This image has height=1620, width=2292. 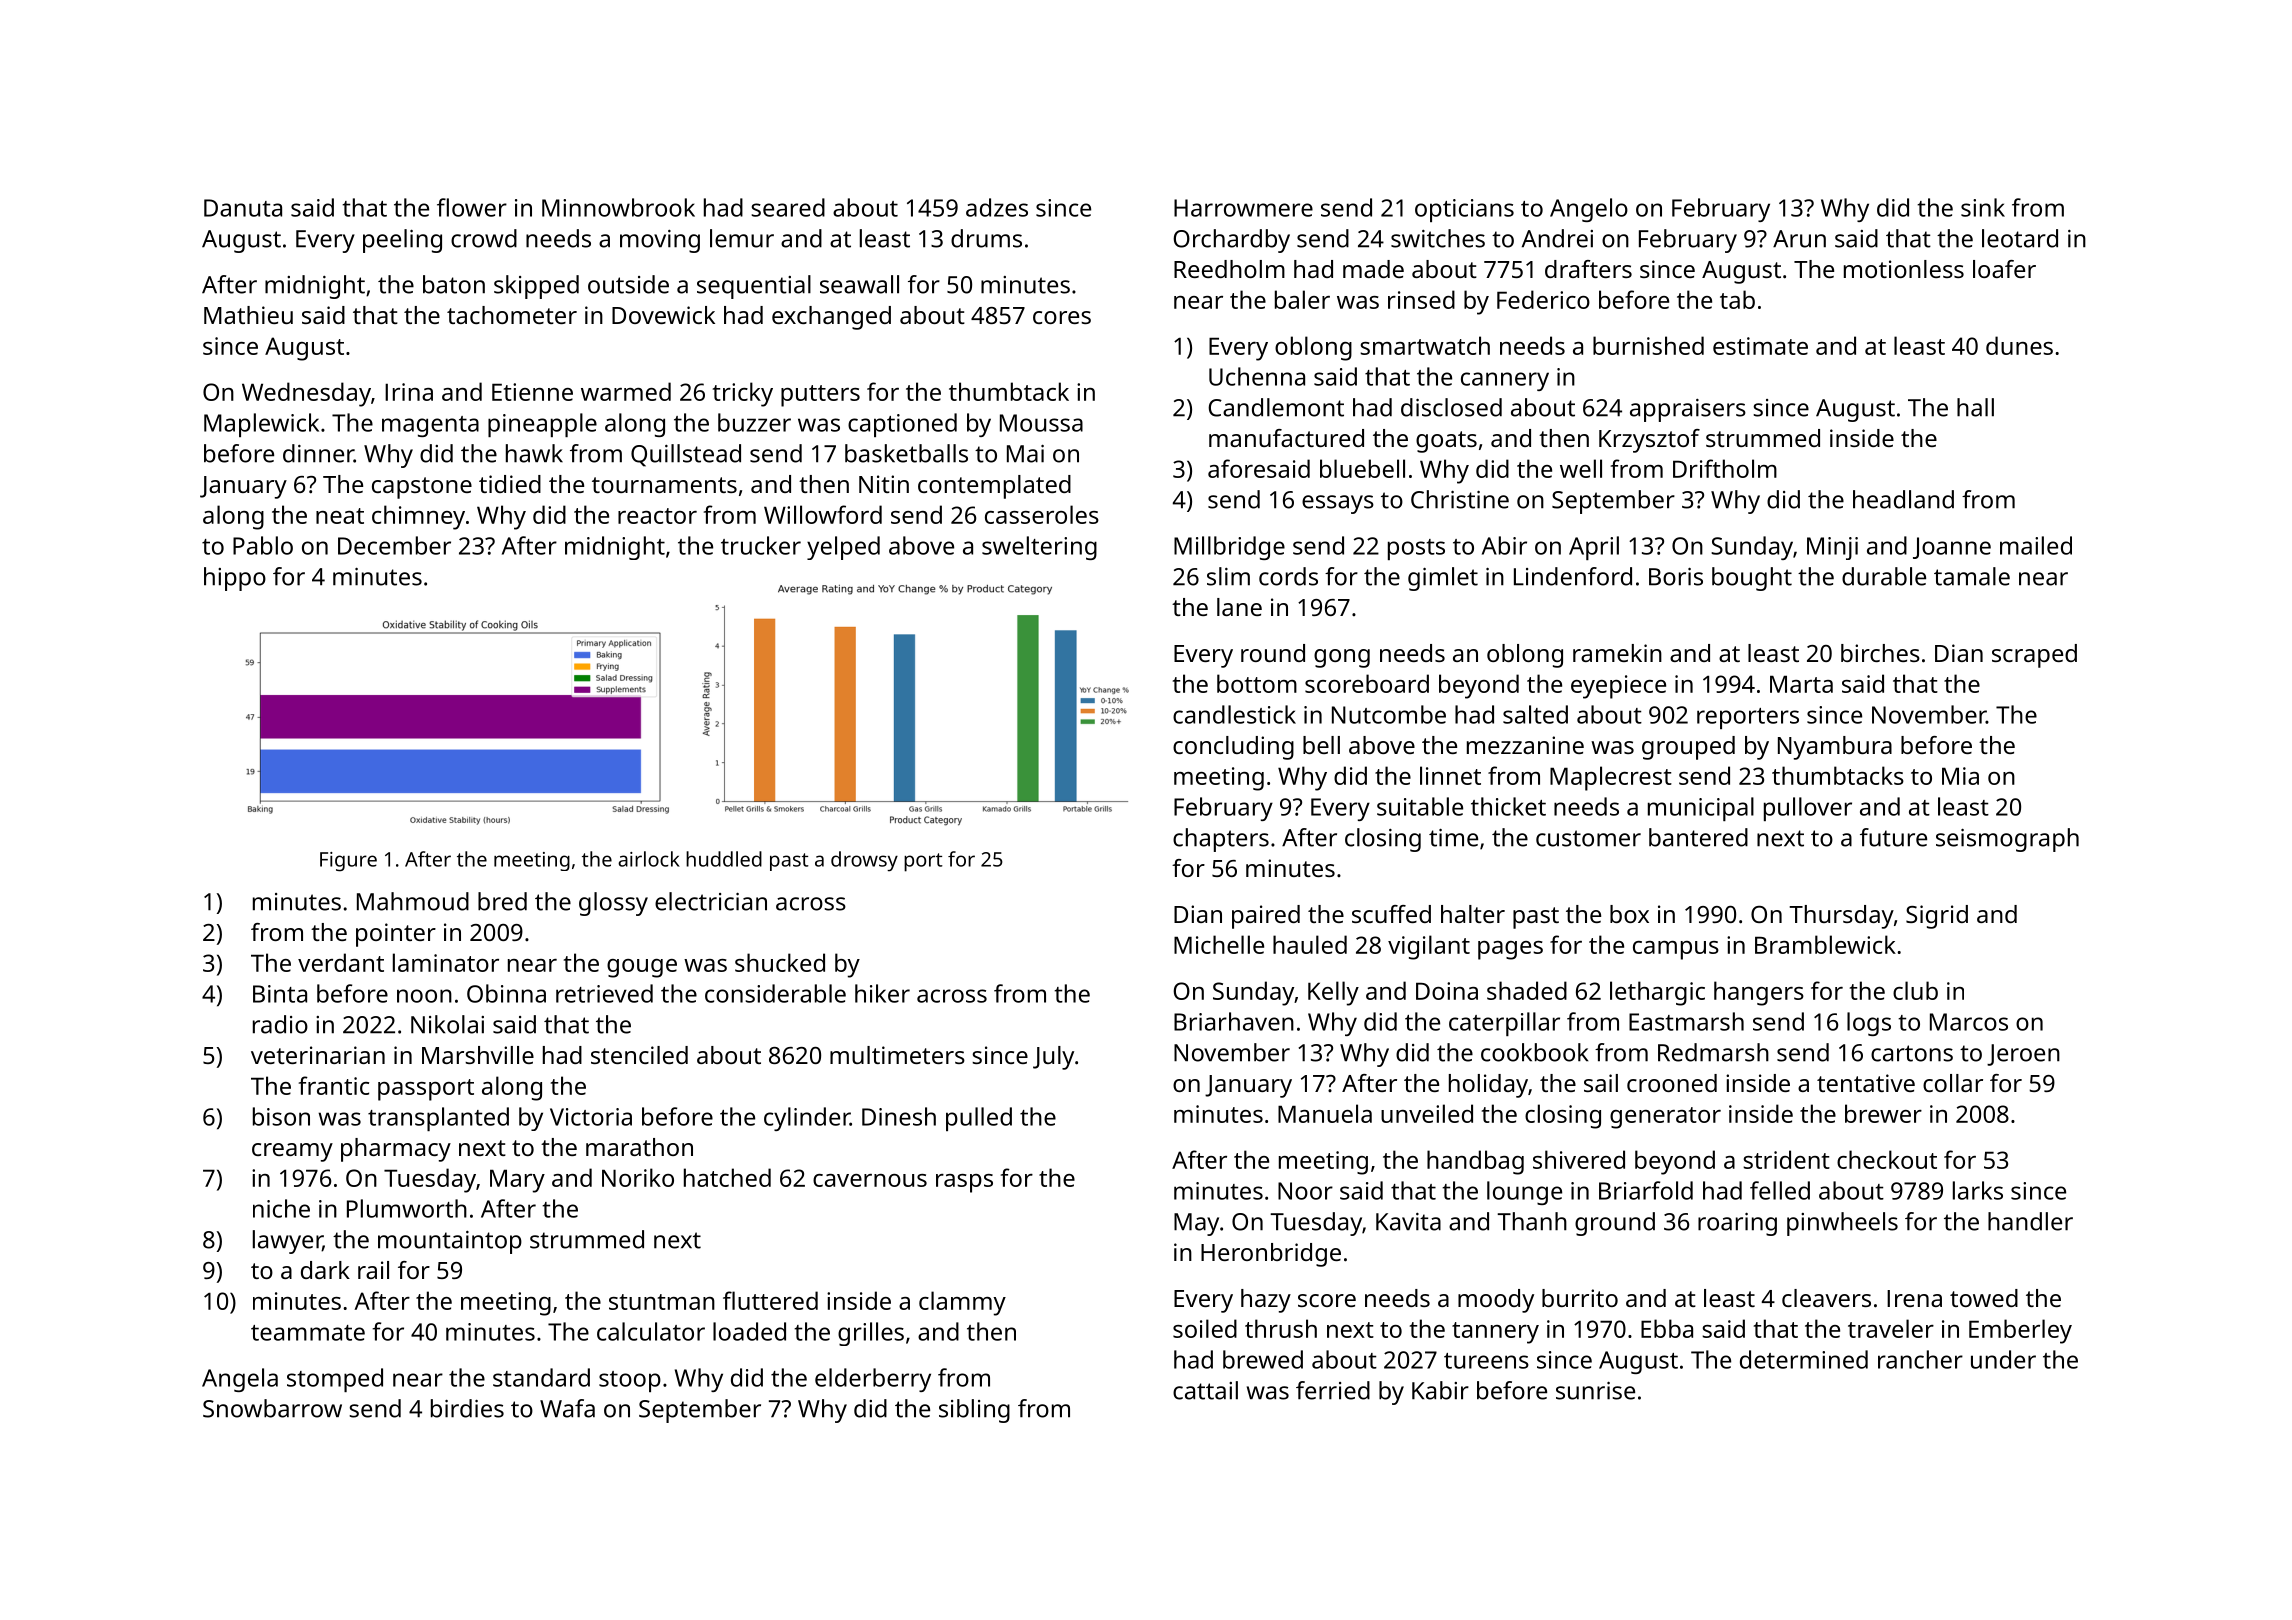 I want to click on stoop, so click(x=630, y=1381).
